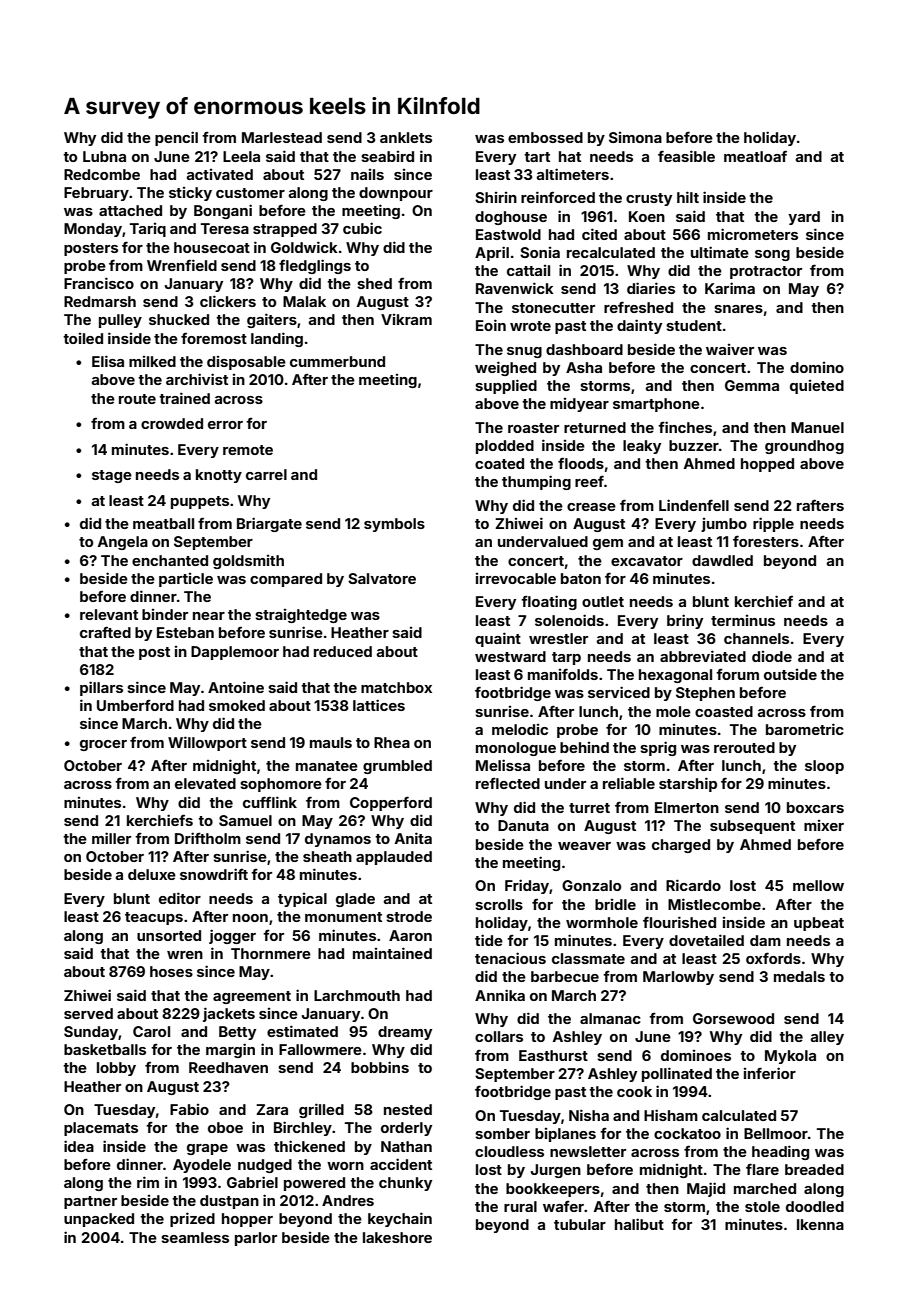 This screenshot has width=908, height=1316. What do you see at coordinates (397, 1237) in the screenshot?
I see `lakeshore` at bounding box center [397, 1237].
